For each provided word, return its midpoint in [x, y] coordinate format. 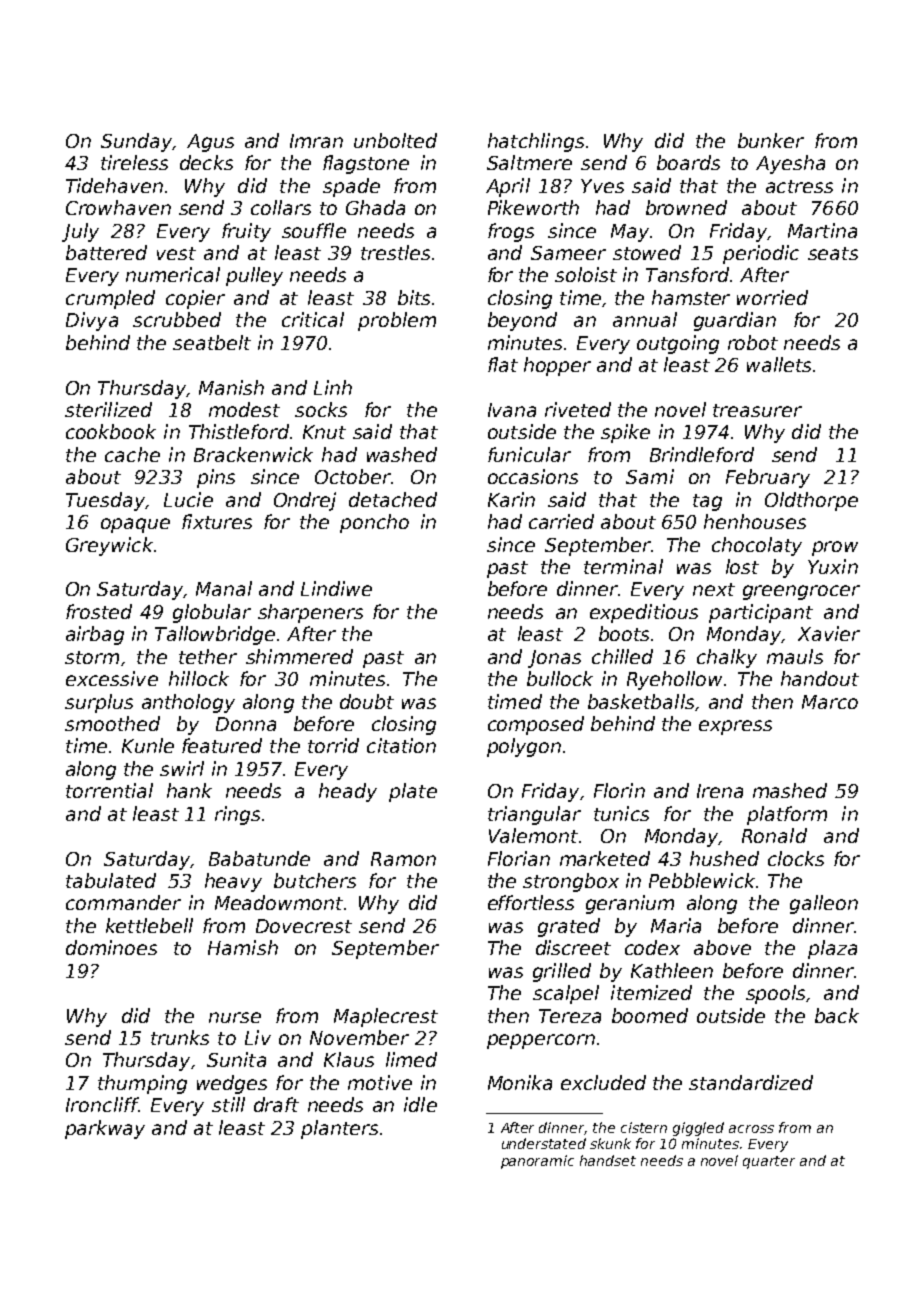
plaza [832, 949]
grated [569, 927]
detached [393, 499]
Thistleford [239, 431]
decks [206, 162]
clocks [796, 858]
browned [686, 207]
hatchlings [536, 142]
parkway [105, 1129]
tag [707, 502]
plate [413, 792]
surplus [99, 703]
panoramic [537, 1162]
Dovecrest [304, 926]
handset [608, 1160]
